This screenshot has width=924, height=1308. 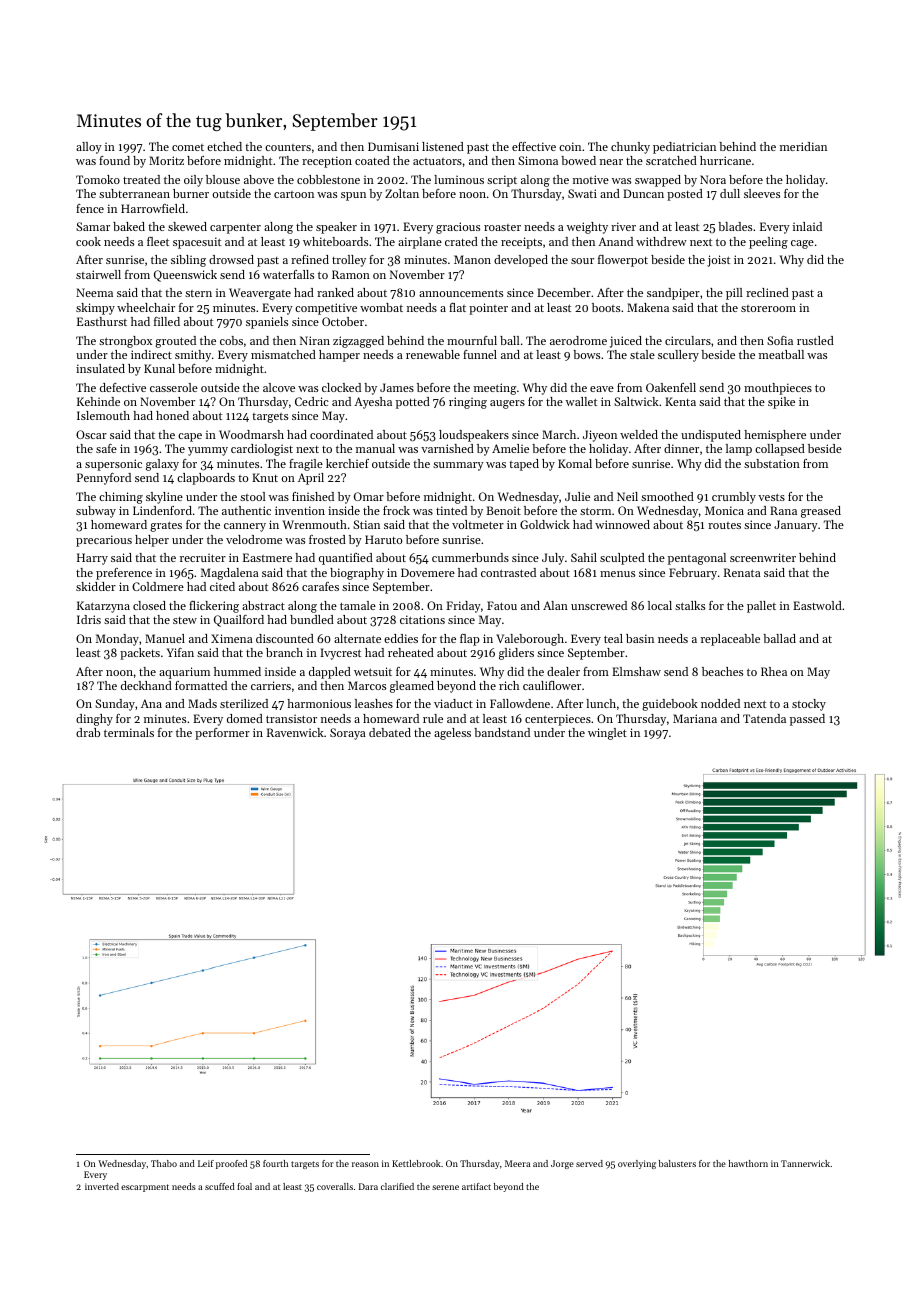 What do you see at coordinates (807, 720) in the screenshot?
I see `passed` at bounding box center [807, 720].
